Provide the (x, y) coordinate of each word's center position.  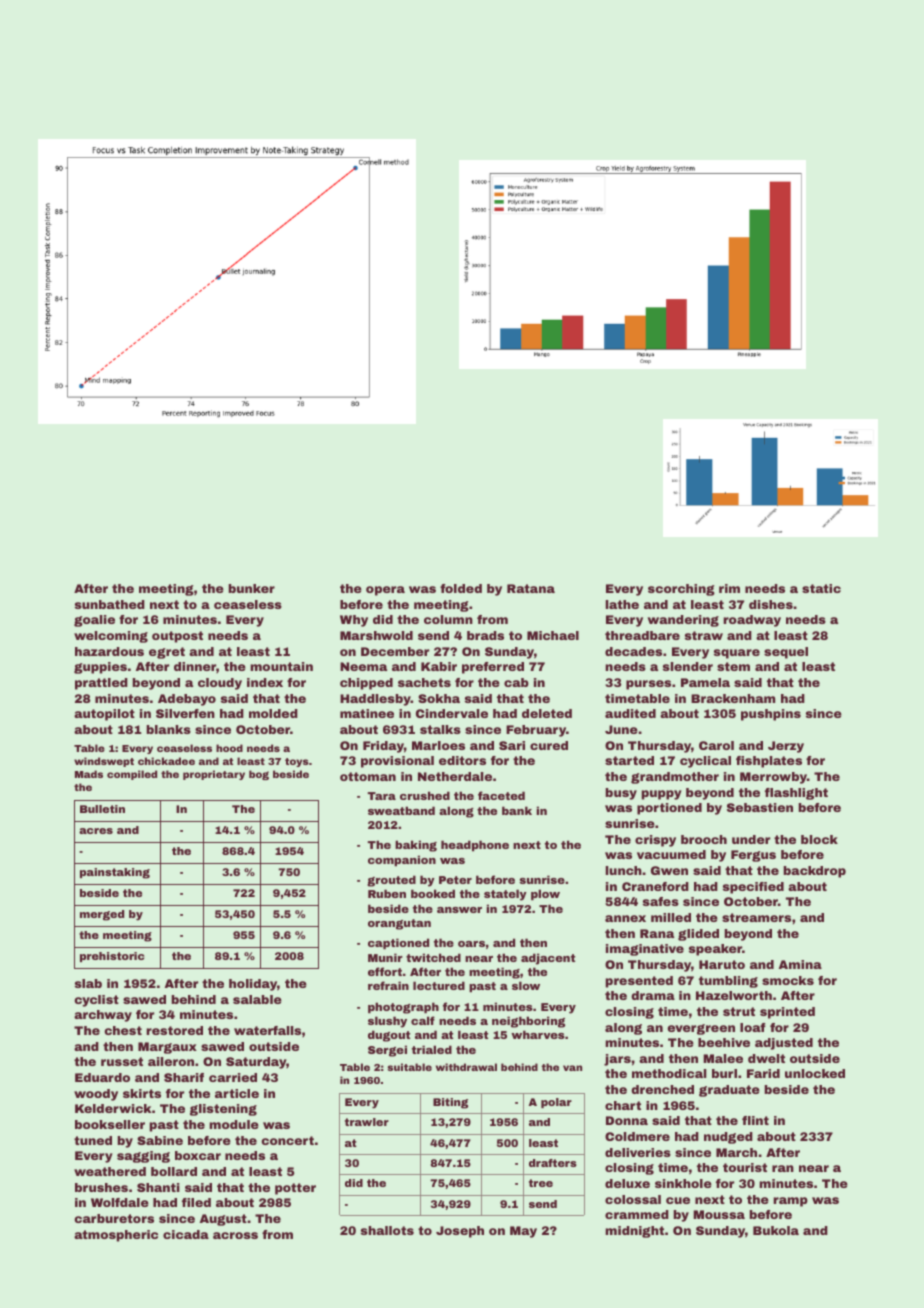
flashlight (796, 794)
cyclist (97, 1001)
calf (423, 1020)
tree (541, 1183)
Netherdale (455, 776)
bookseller (110, 1124)
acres (96, 831)
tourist (745, 1167)
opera (385, 591)
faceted (501, 795)
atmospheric (116, 1236)
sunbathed (110, 604)
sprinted (787, 1013)
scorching (681, 590)
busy (621, 794)
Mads (89, 774)
